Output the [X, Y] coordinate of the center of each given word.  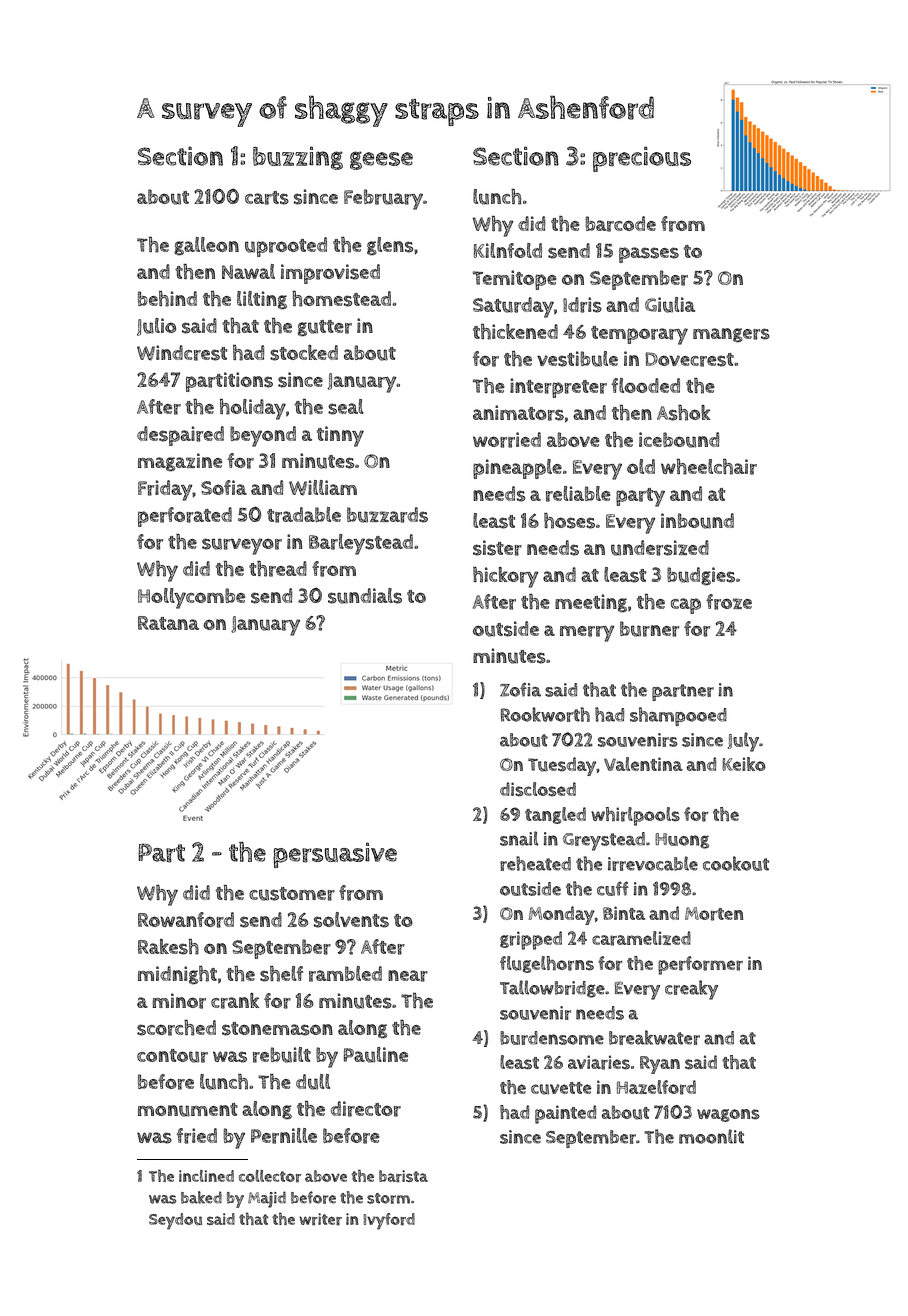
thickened [515, 332]
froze [729, 602]
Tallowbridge [552, 989]
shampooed [678, 716]
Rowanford [186, 920]
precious [642, 159]
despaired [180, 436]
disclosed [538, 789]
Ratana [168, 623]
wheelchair [709, 467]
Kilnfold [508, 250]
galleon [206, 246]
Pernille [284, 1136]
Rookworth [545, 714]
